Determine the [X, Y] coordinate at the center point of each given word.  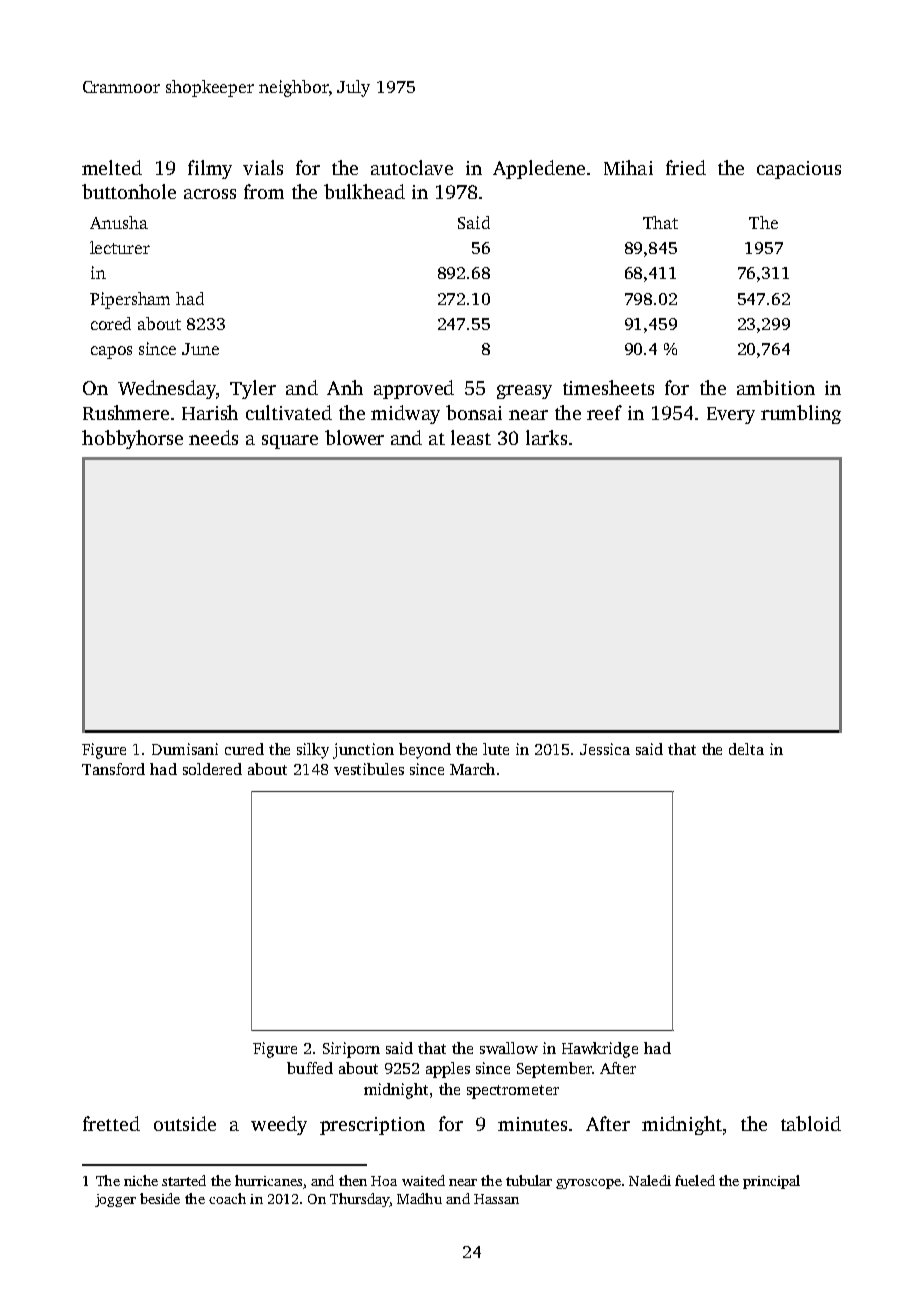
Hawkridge [600, 1050]
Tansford [113, 769]
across [210, 194]
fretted [111, 1123]
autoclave [412, 167]
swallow [509, 1048]
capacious [799, 170]
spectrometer [513, 1092]
